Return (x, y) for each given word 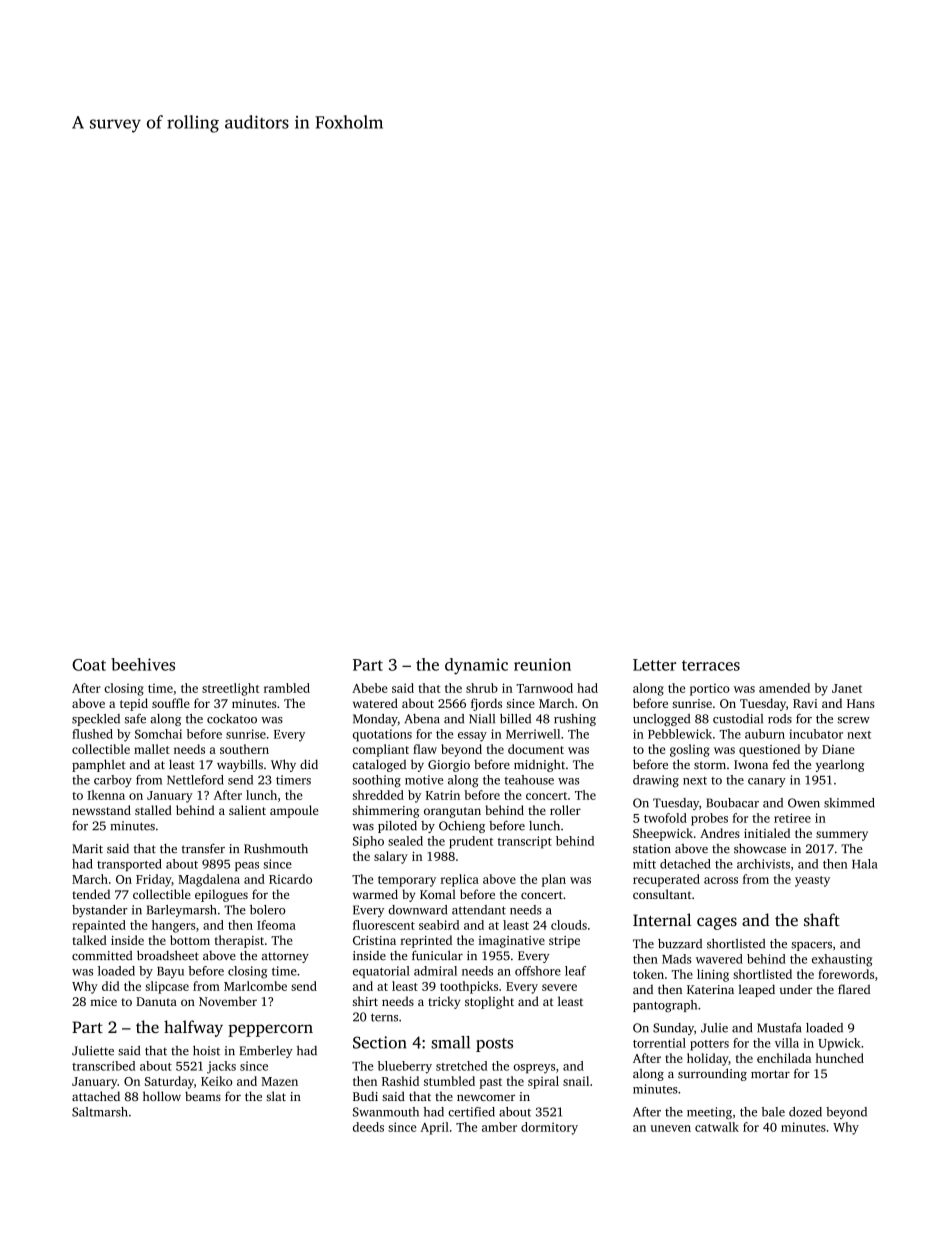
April (434, 1128)
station (652, 849)
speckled (96, 720)
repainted (99, 926)
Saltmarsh (100, 1112)
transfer (203, 848)
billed (515, 719)
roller (565, 810)
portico (710, 689)
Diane (838, 749)
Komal (438, 894)
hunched (840, 1058)
